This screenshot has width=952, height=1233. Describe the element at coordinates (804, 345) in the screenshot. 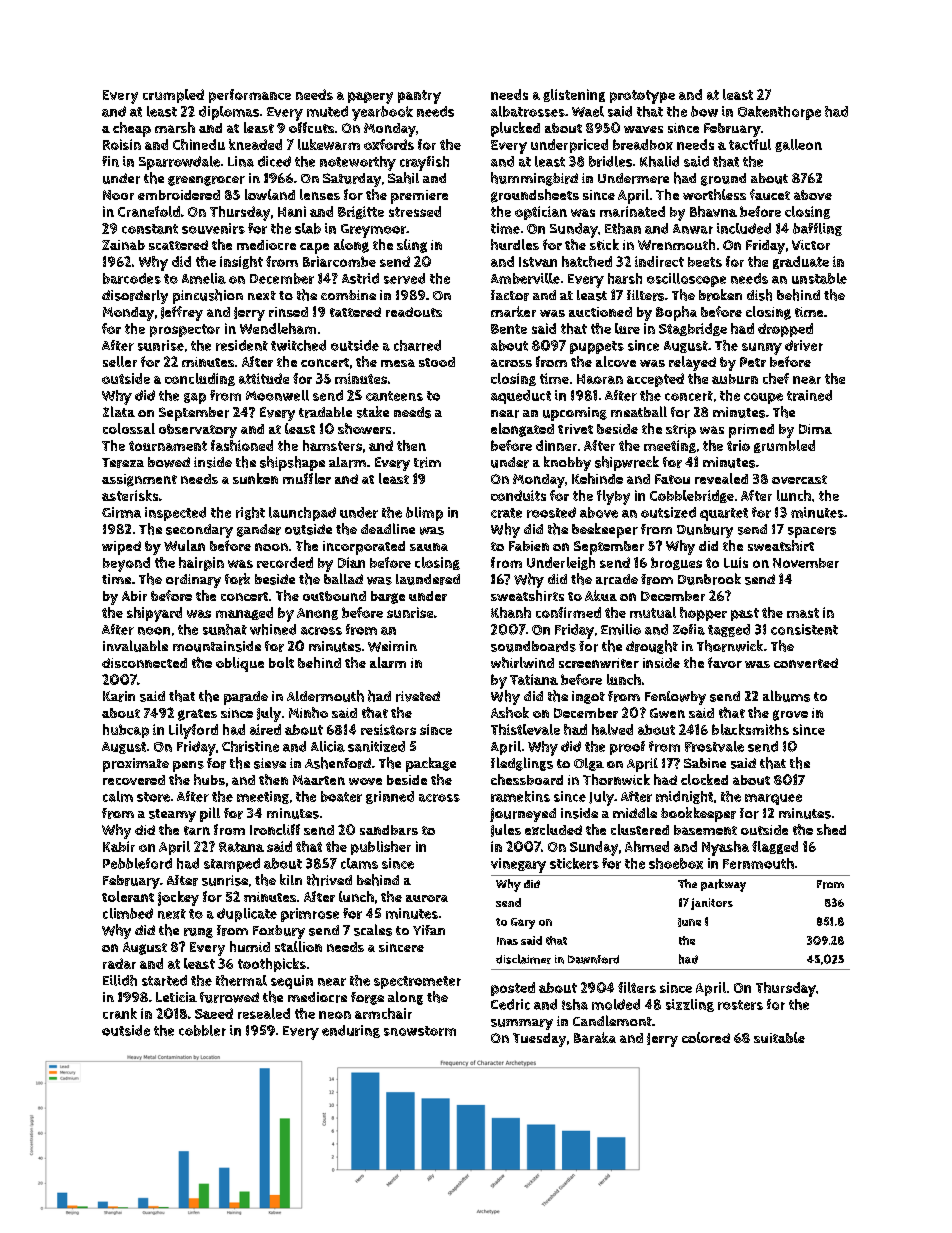

I see `driver` at that location.
